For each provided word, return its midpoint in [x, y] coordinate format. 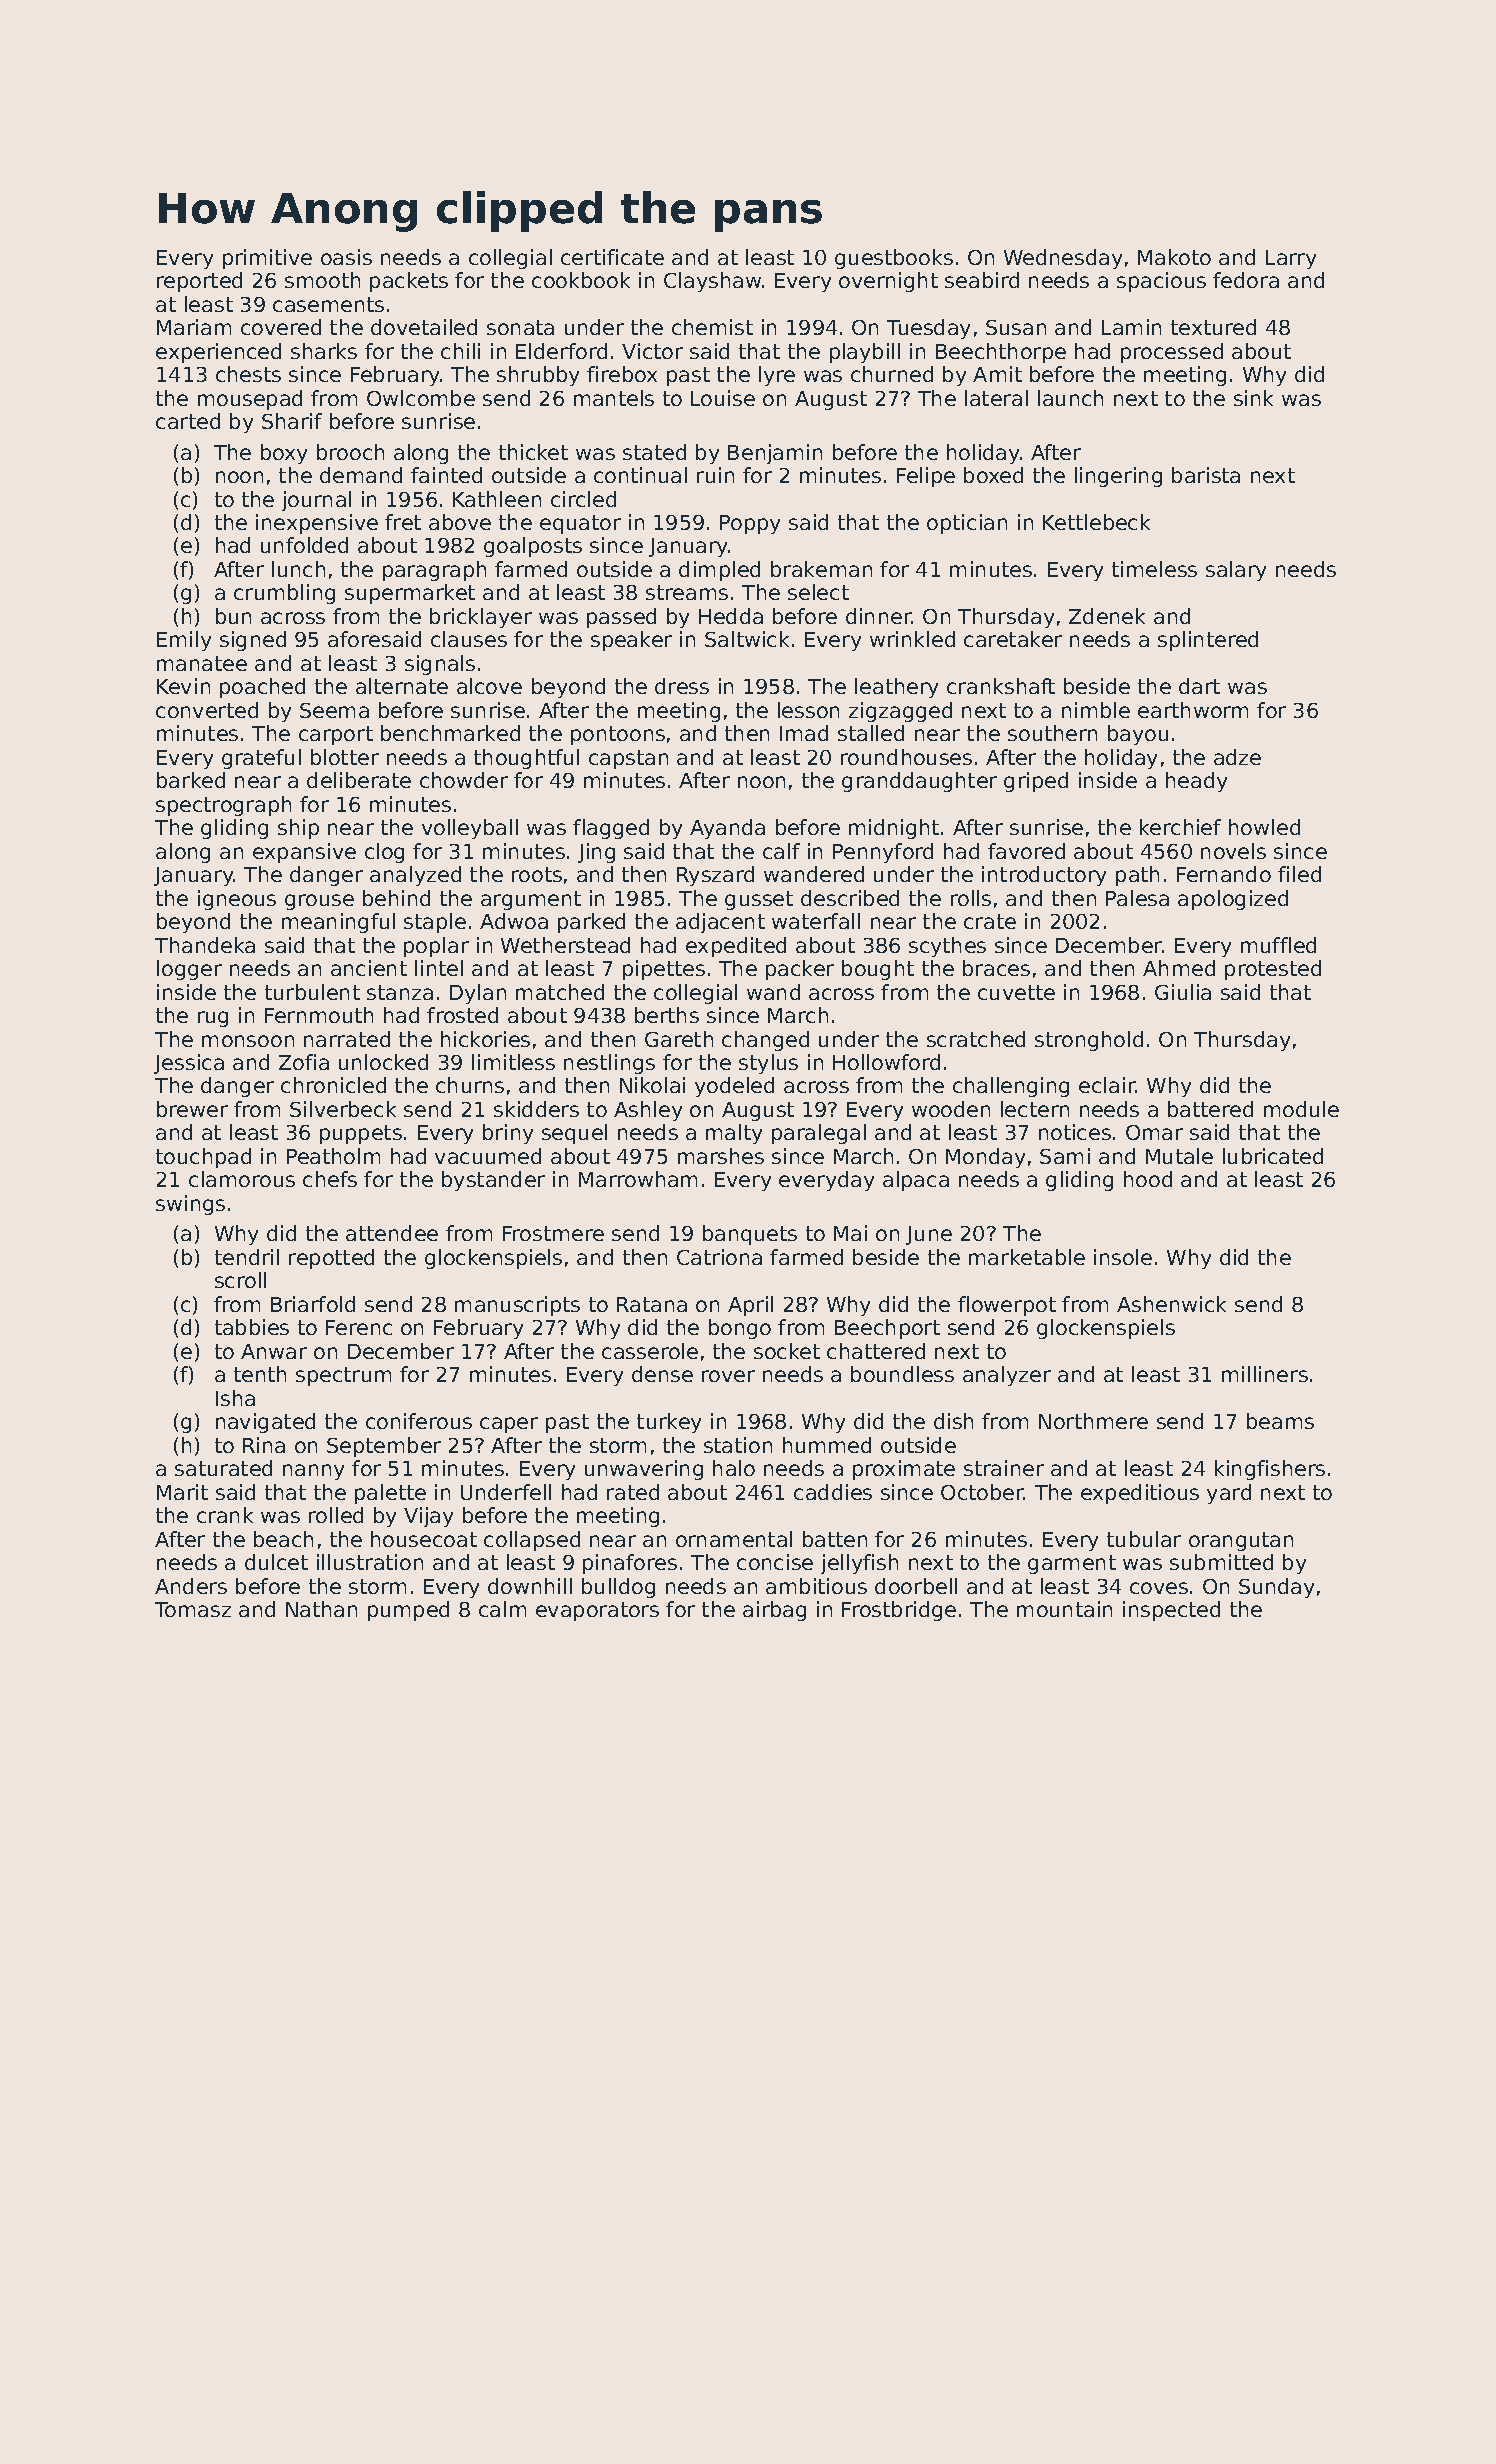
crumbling [284, 594]
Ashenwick [1171, 1304]
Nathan [321, 1609]
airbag [774, 1611]
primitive [267, 259]
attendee [392, 1233]
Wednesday [1063, 259]
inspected [1171, 1611]
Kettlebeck [1096, 522]
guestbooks [894, 259]
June [929, 1235]
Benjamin [775, 454]
